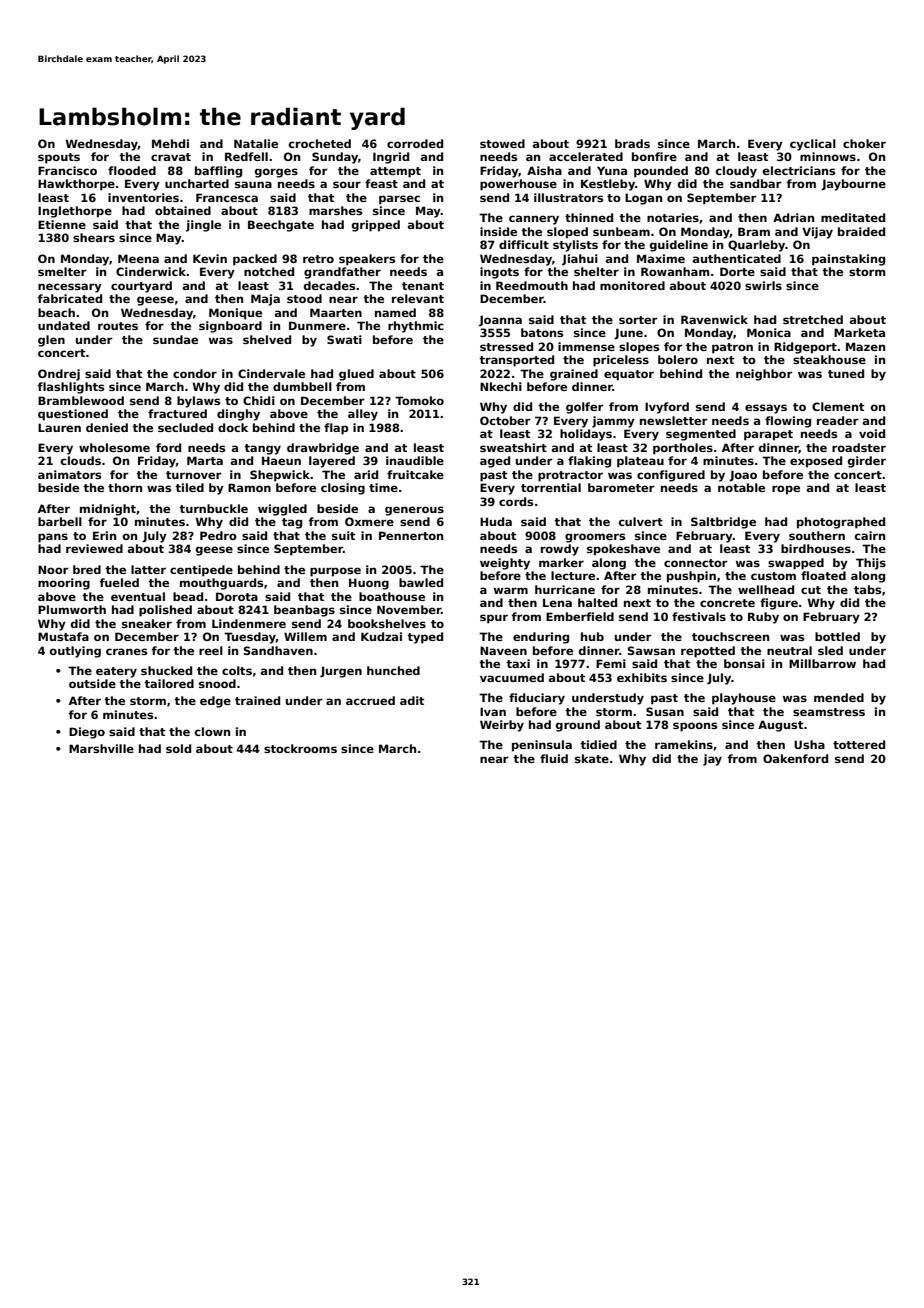 This screenshot has width=924, height=1308. I want to click on stretched, so click(813, 319).
